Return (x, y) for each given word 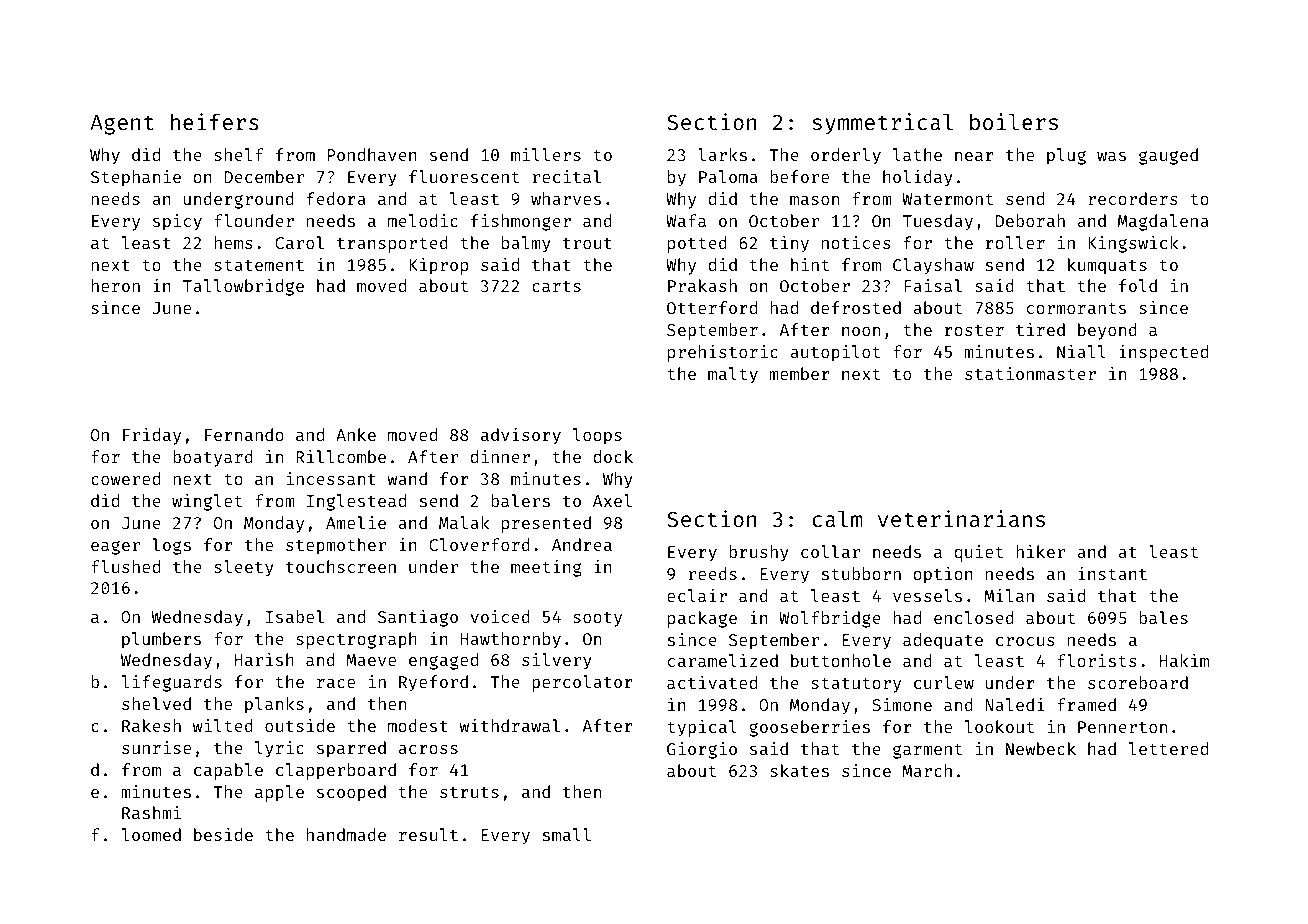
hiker (1040, 551)
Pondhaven (372, 154)
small (567, 834)
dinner (500, 456)
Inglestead (356, 502)
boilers (1014, 121)
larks (722, 154)
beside (223, 834)
